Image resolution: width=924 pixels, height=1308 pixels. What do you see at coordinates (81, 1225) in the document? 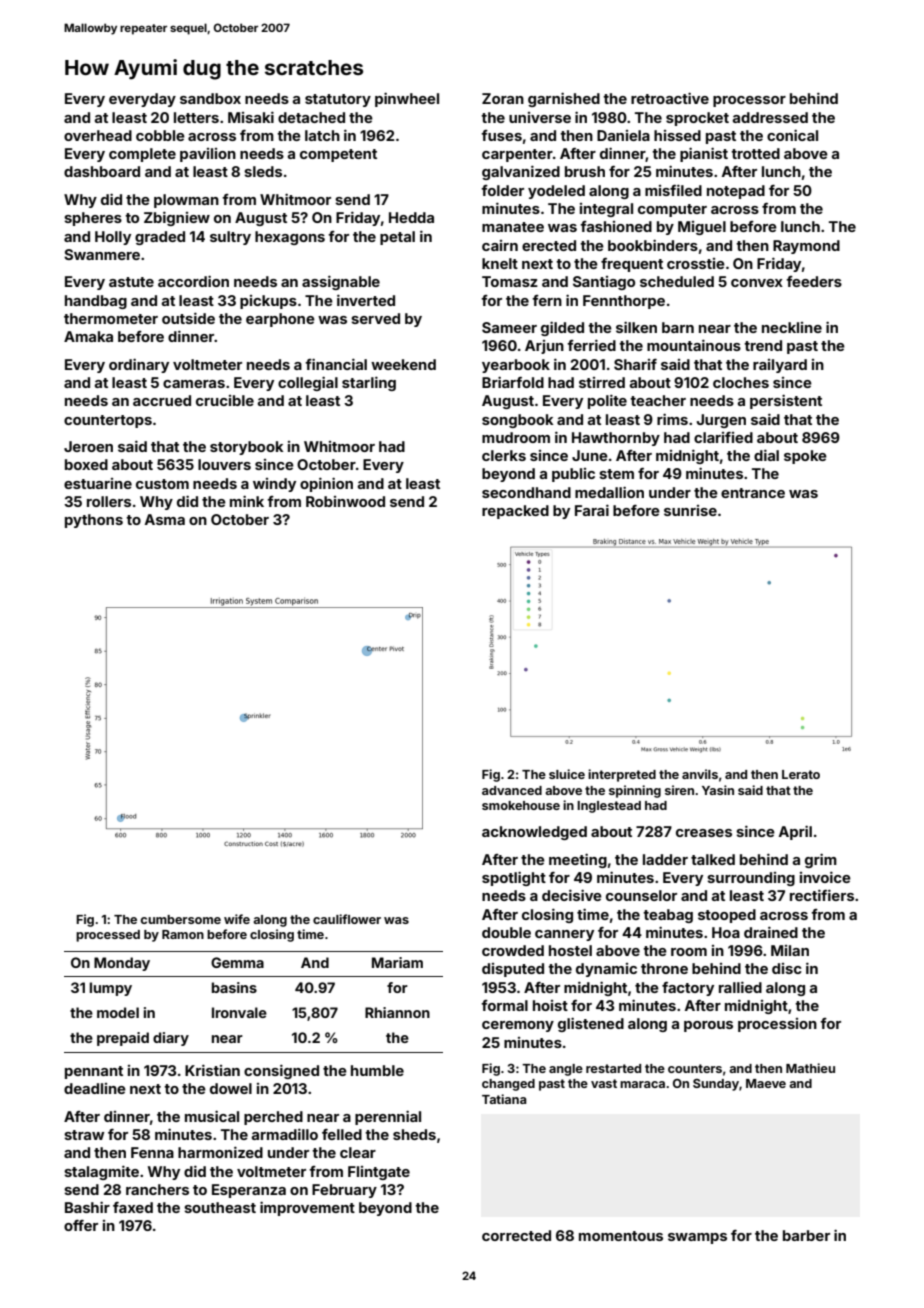
I see `offer` at bounding box center [81, 1225].
